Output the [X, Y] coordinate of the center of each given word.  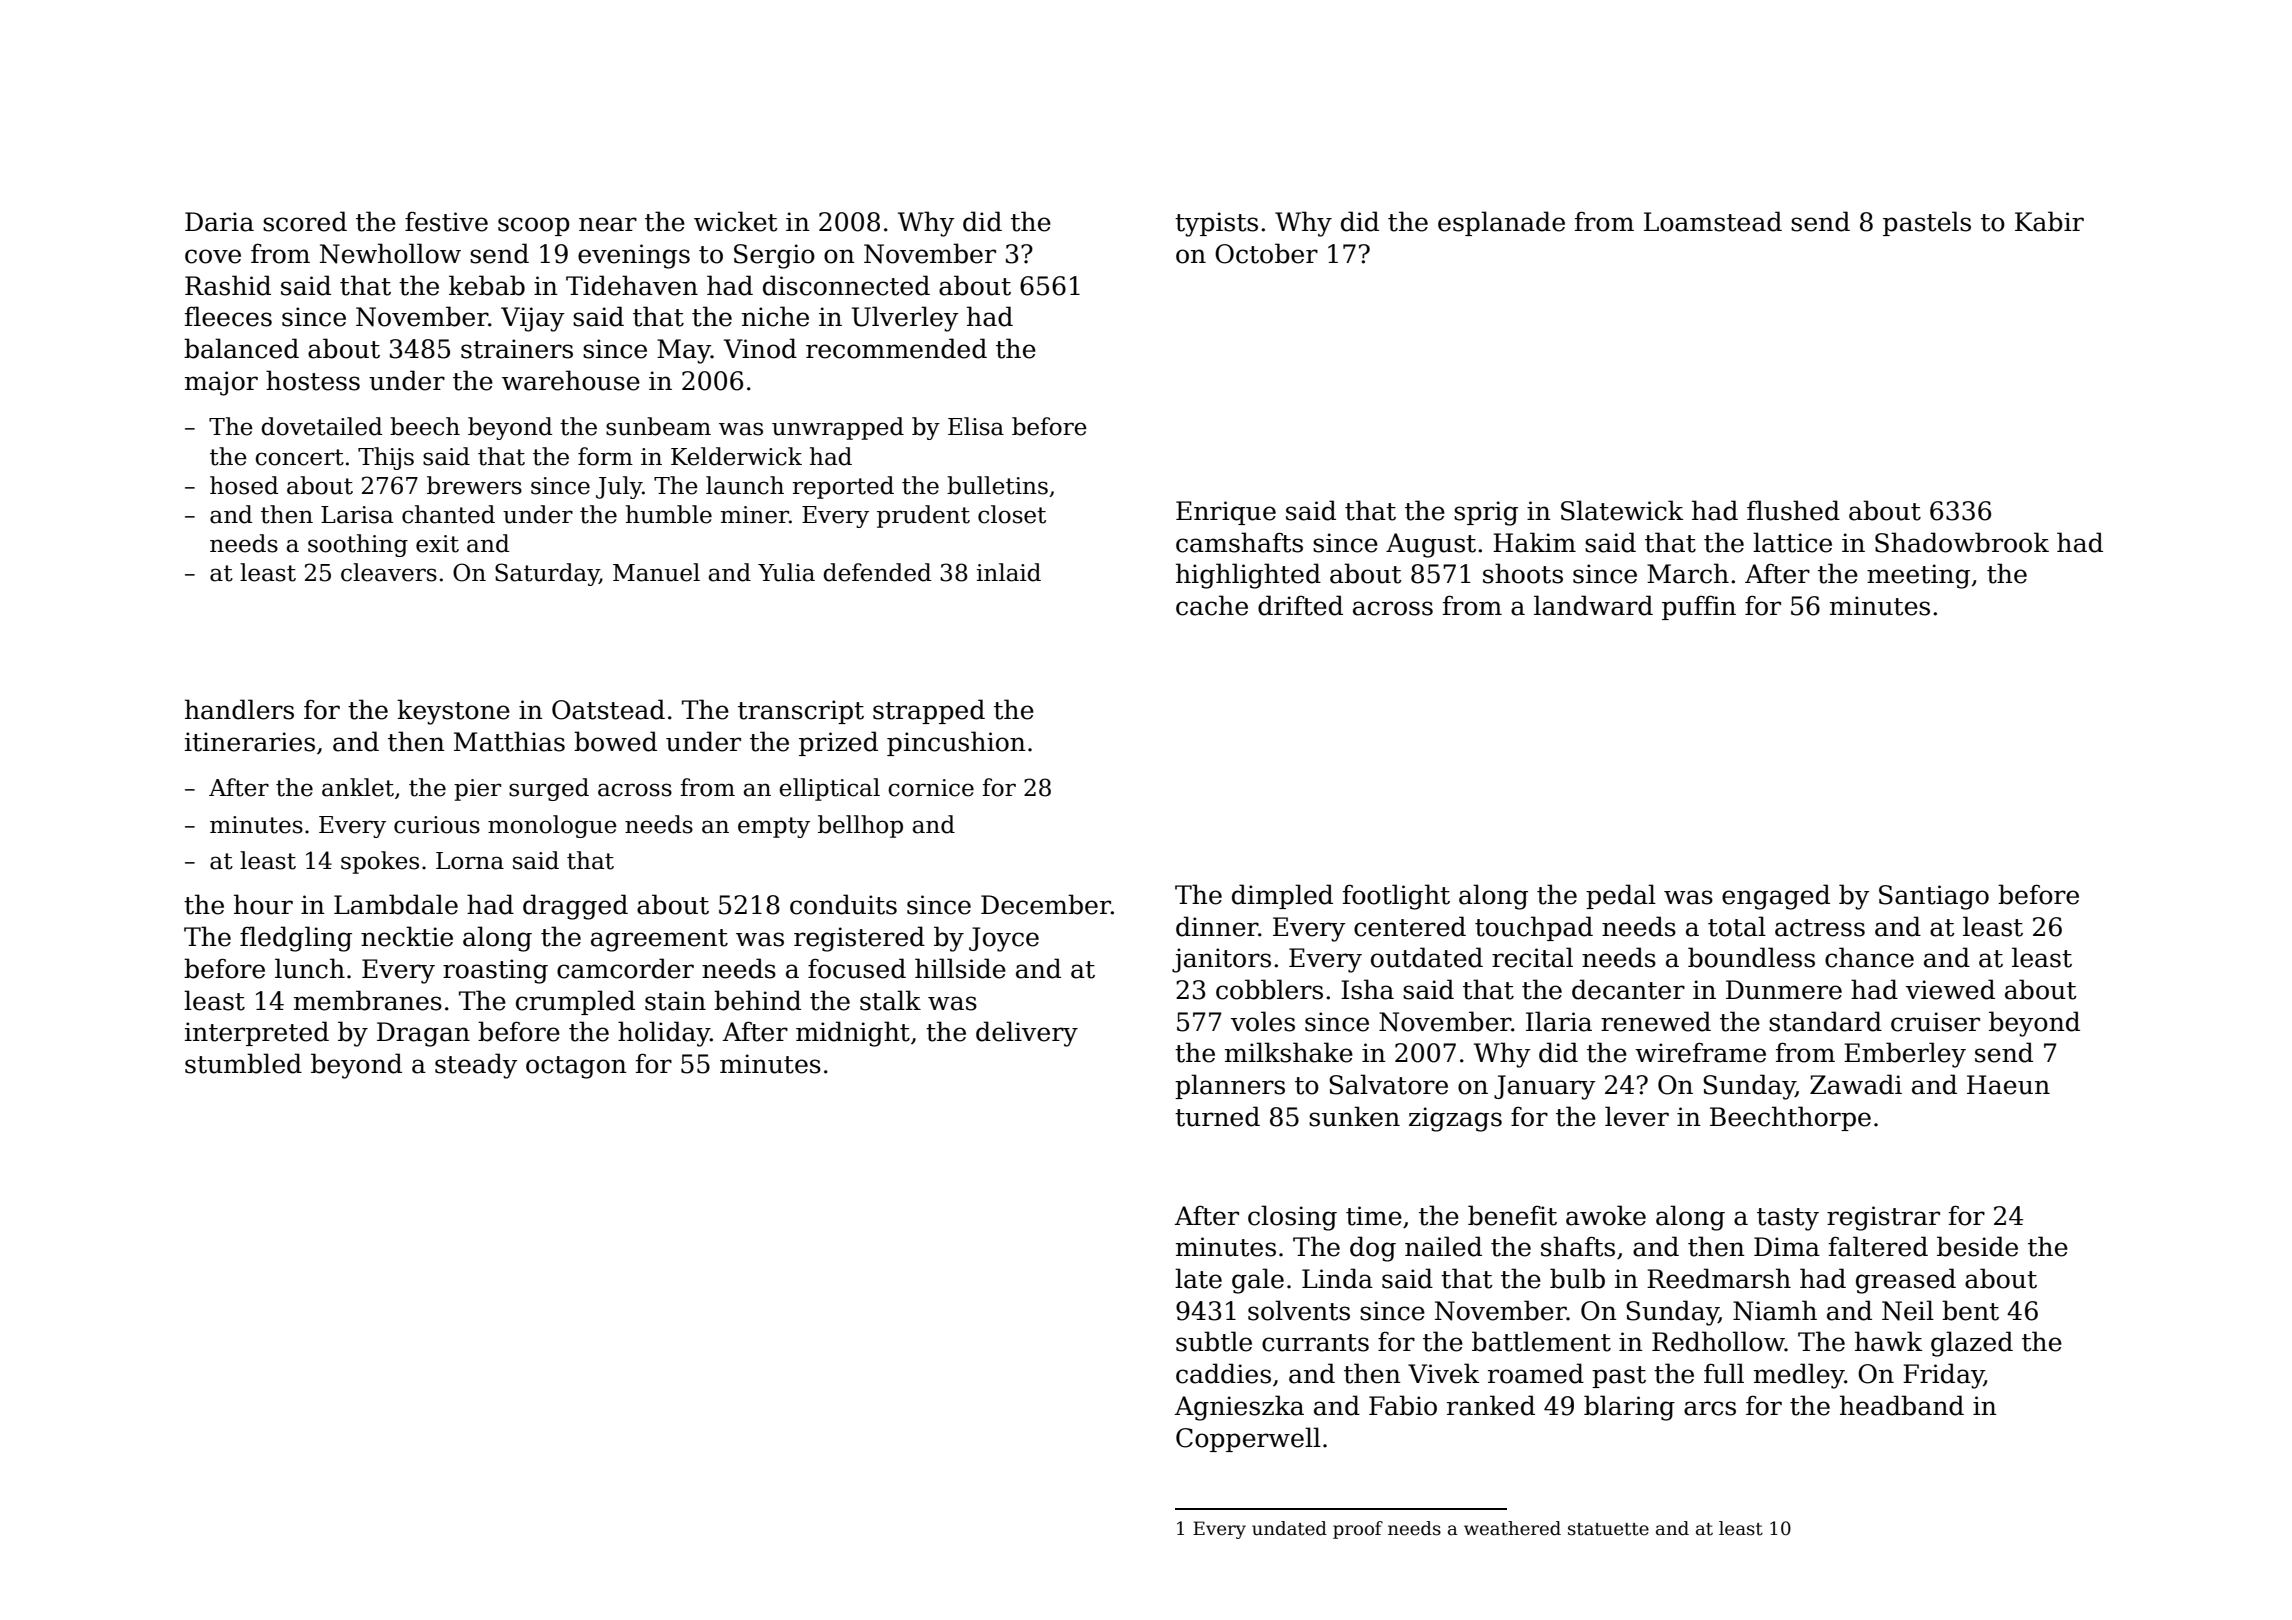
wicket [736, 221]
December [1046, 904]
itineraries [250, 742]
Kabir [2049, 221]
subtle [1214, 1341]
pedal [1621, 896]
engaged [1776, 897]
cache [1212, 605]
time [1374, 1216]
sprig [1486, 513]
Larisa [357, 515]
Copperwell [1248, 1439]
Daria [219, 222]
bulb [1577, 1278]
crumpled [575, 1002]
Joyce [1004, 939]
